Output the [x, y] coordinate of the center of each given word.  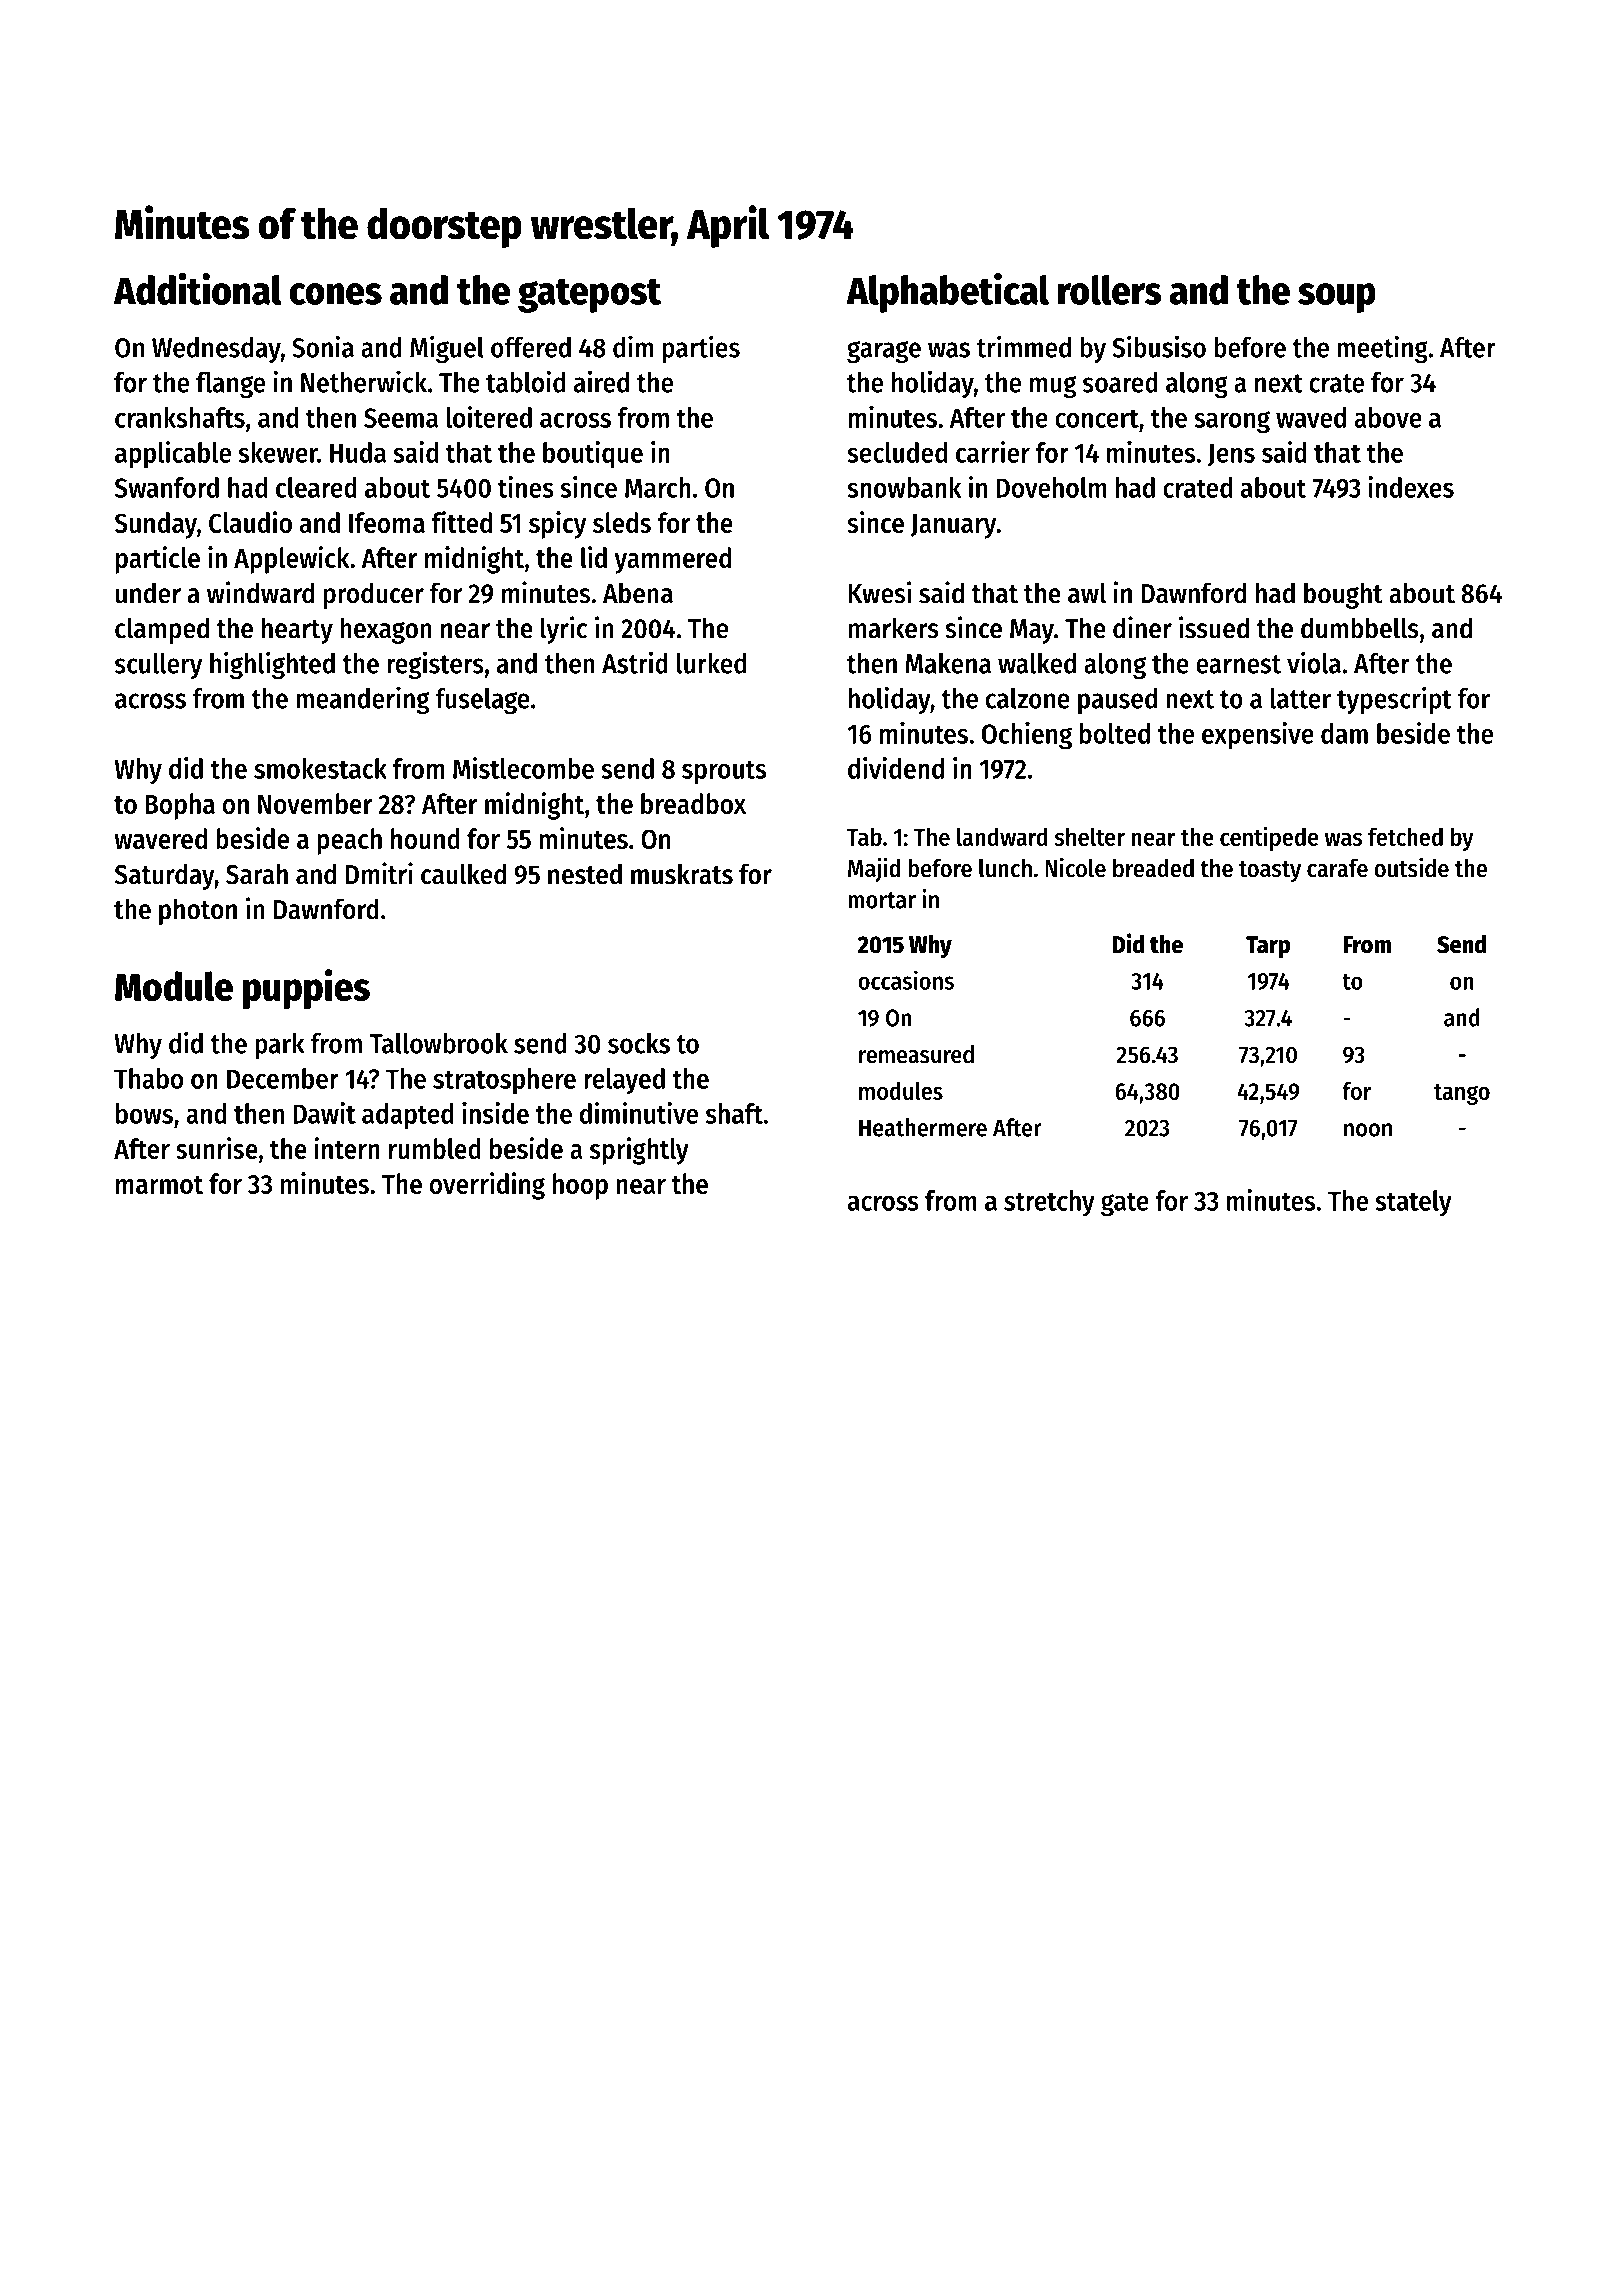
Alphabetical [947, 293]
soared [1120, 382]
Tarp [1268, 947]
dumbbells [1360, 628]
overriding [487, 1186]
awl [1087, 593]
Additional [197, 289]
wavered [161, 838]
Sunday [156, 525]
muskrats [682, 874]
